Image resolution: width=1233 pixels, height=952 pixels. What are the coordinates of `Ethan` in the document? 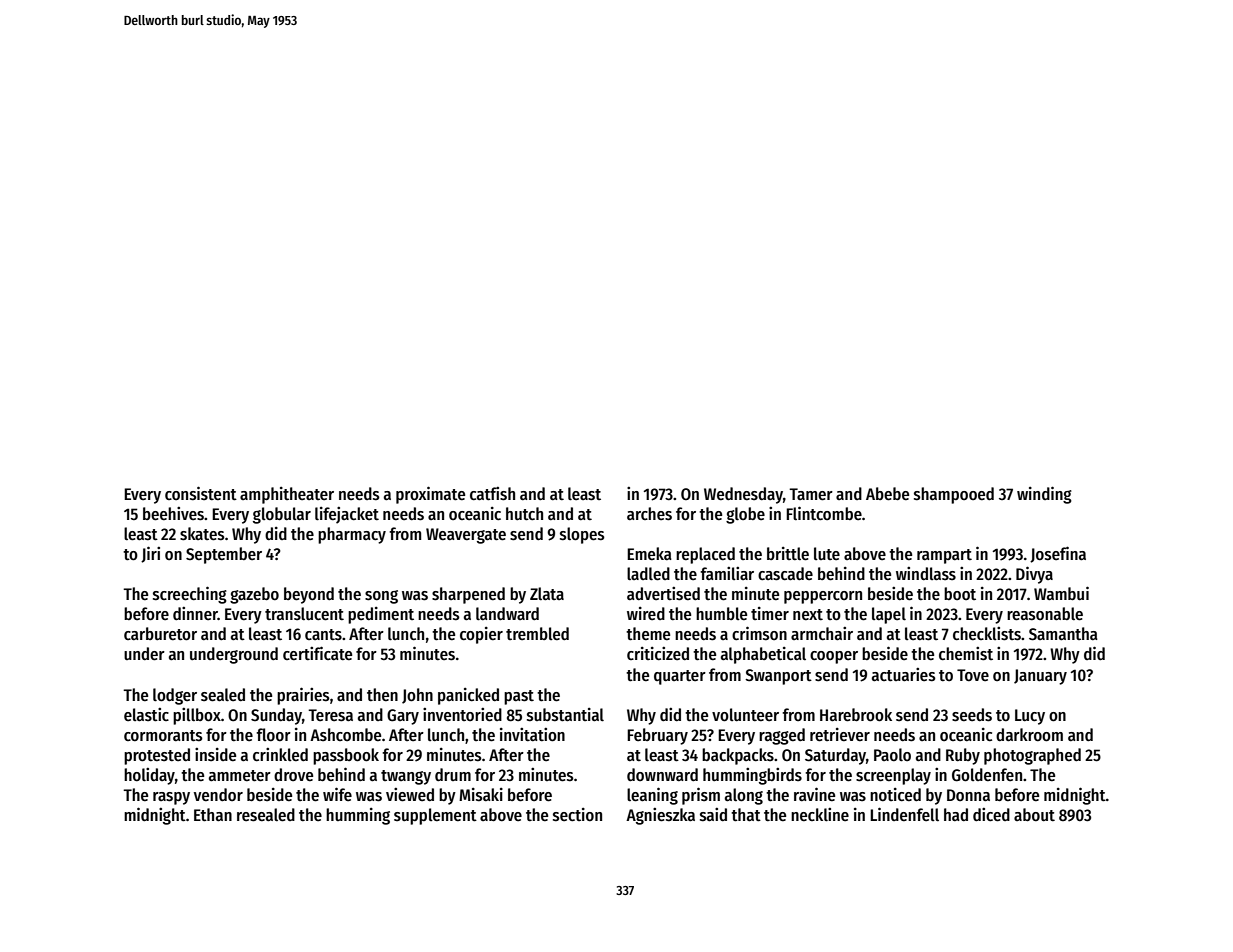 It's located at (213, 815).
